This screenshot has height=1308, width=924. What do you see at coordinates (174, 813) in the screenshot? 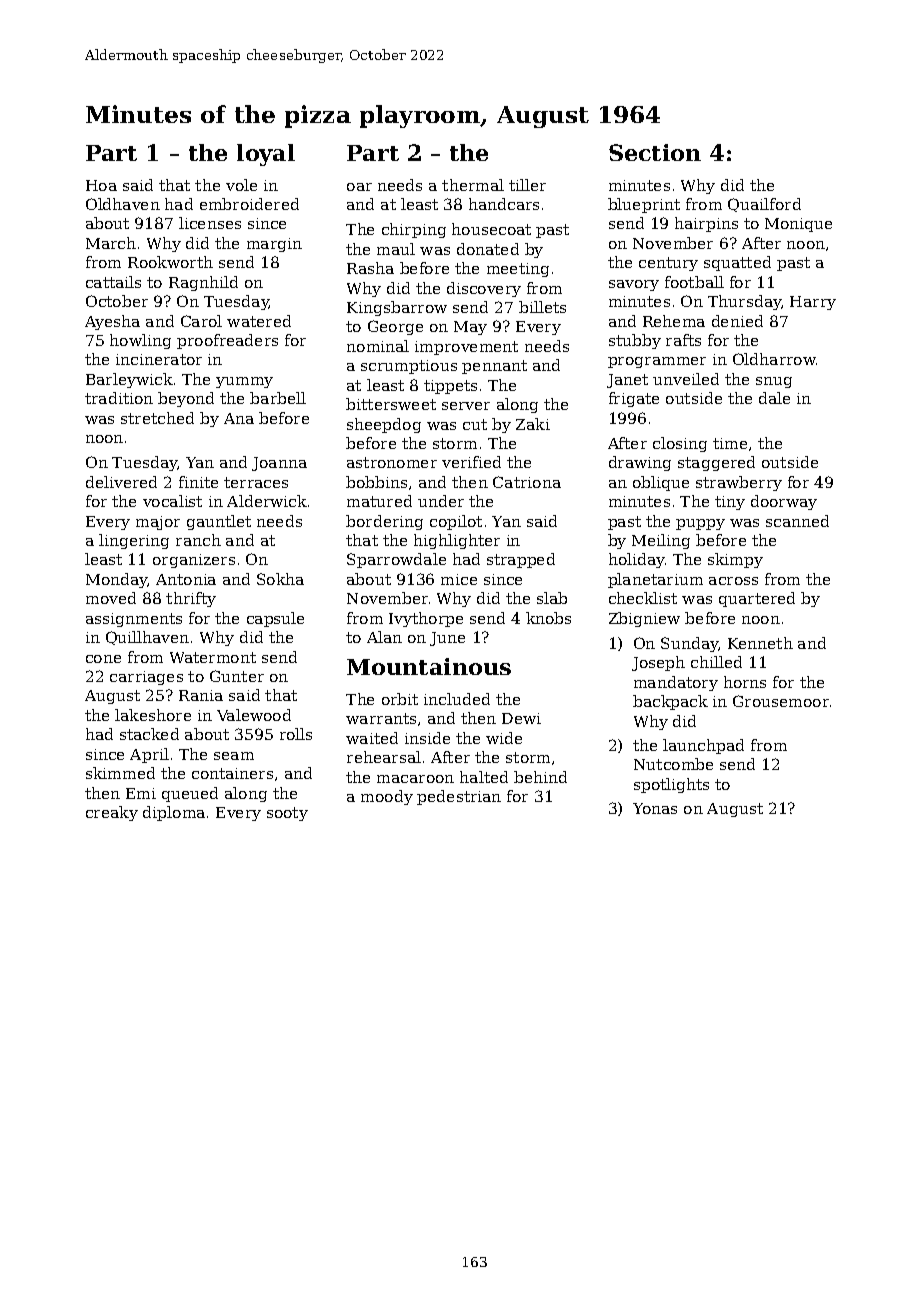
I see `diploma` at bounding box center [174, 813].
